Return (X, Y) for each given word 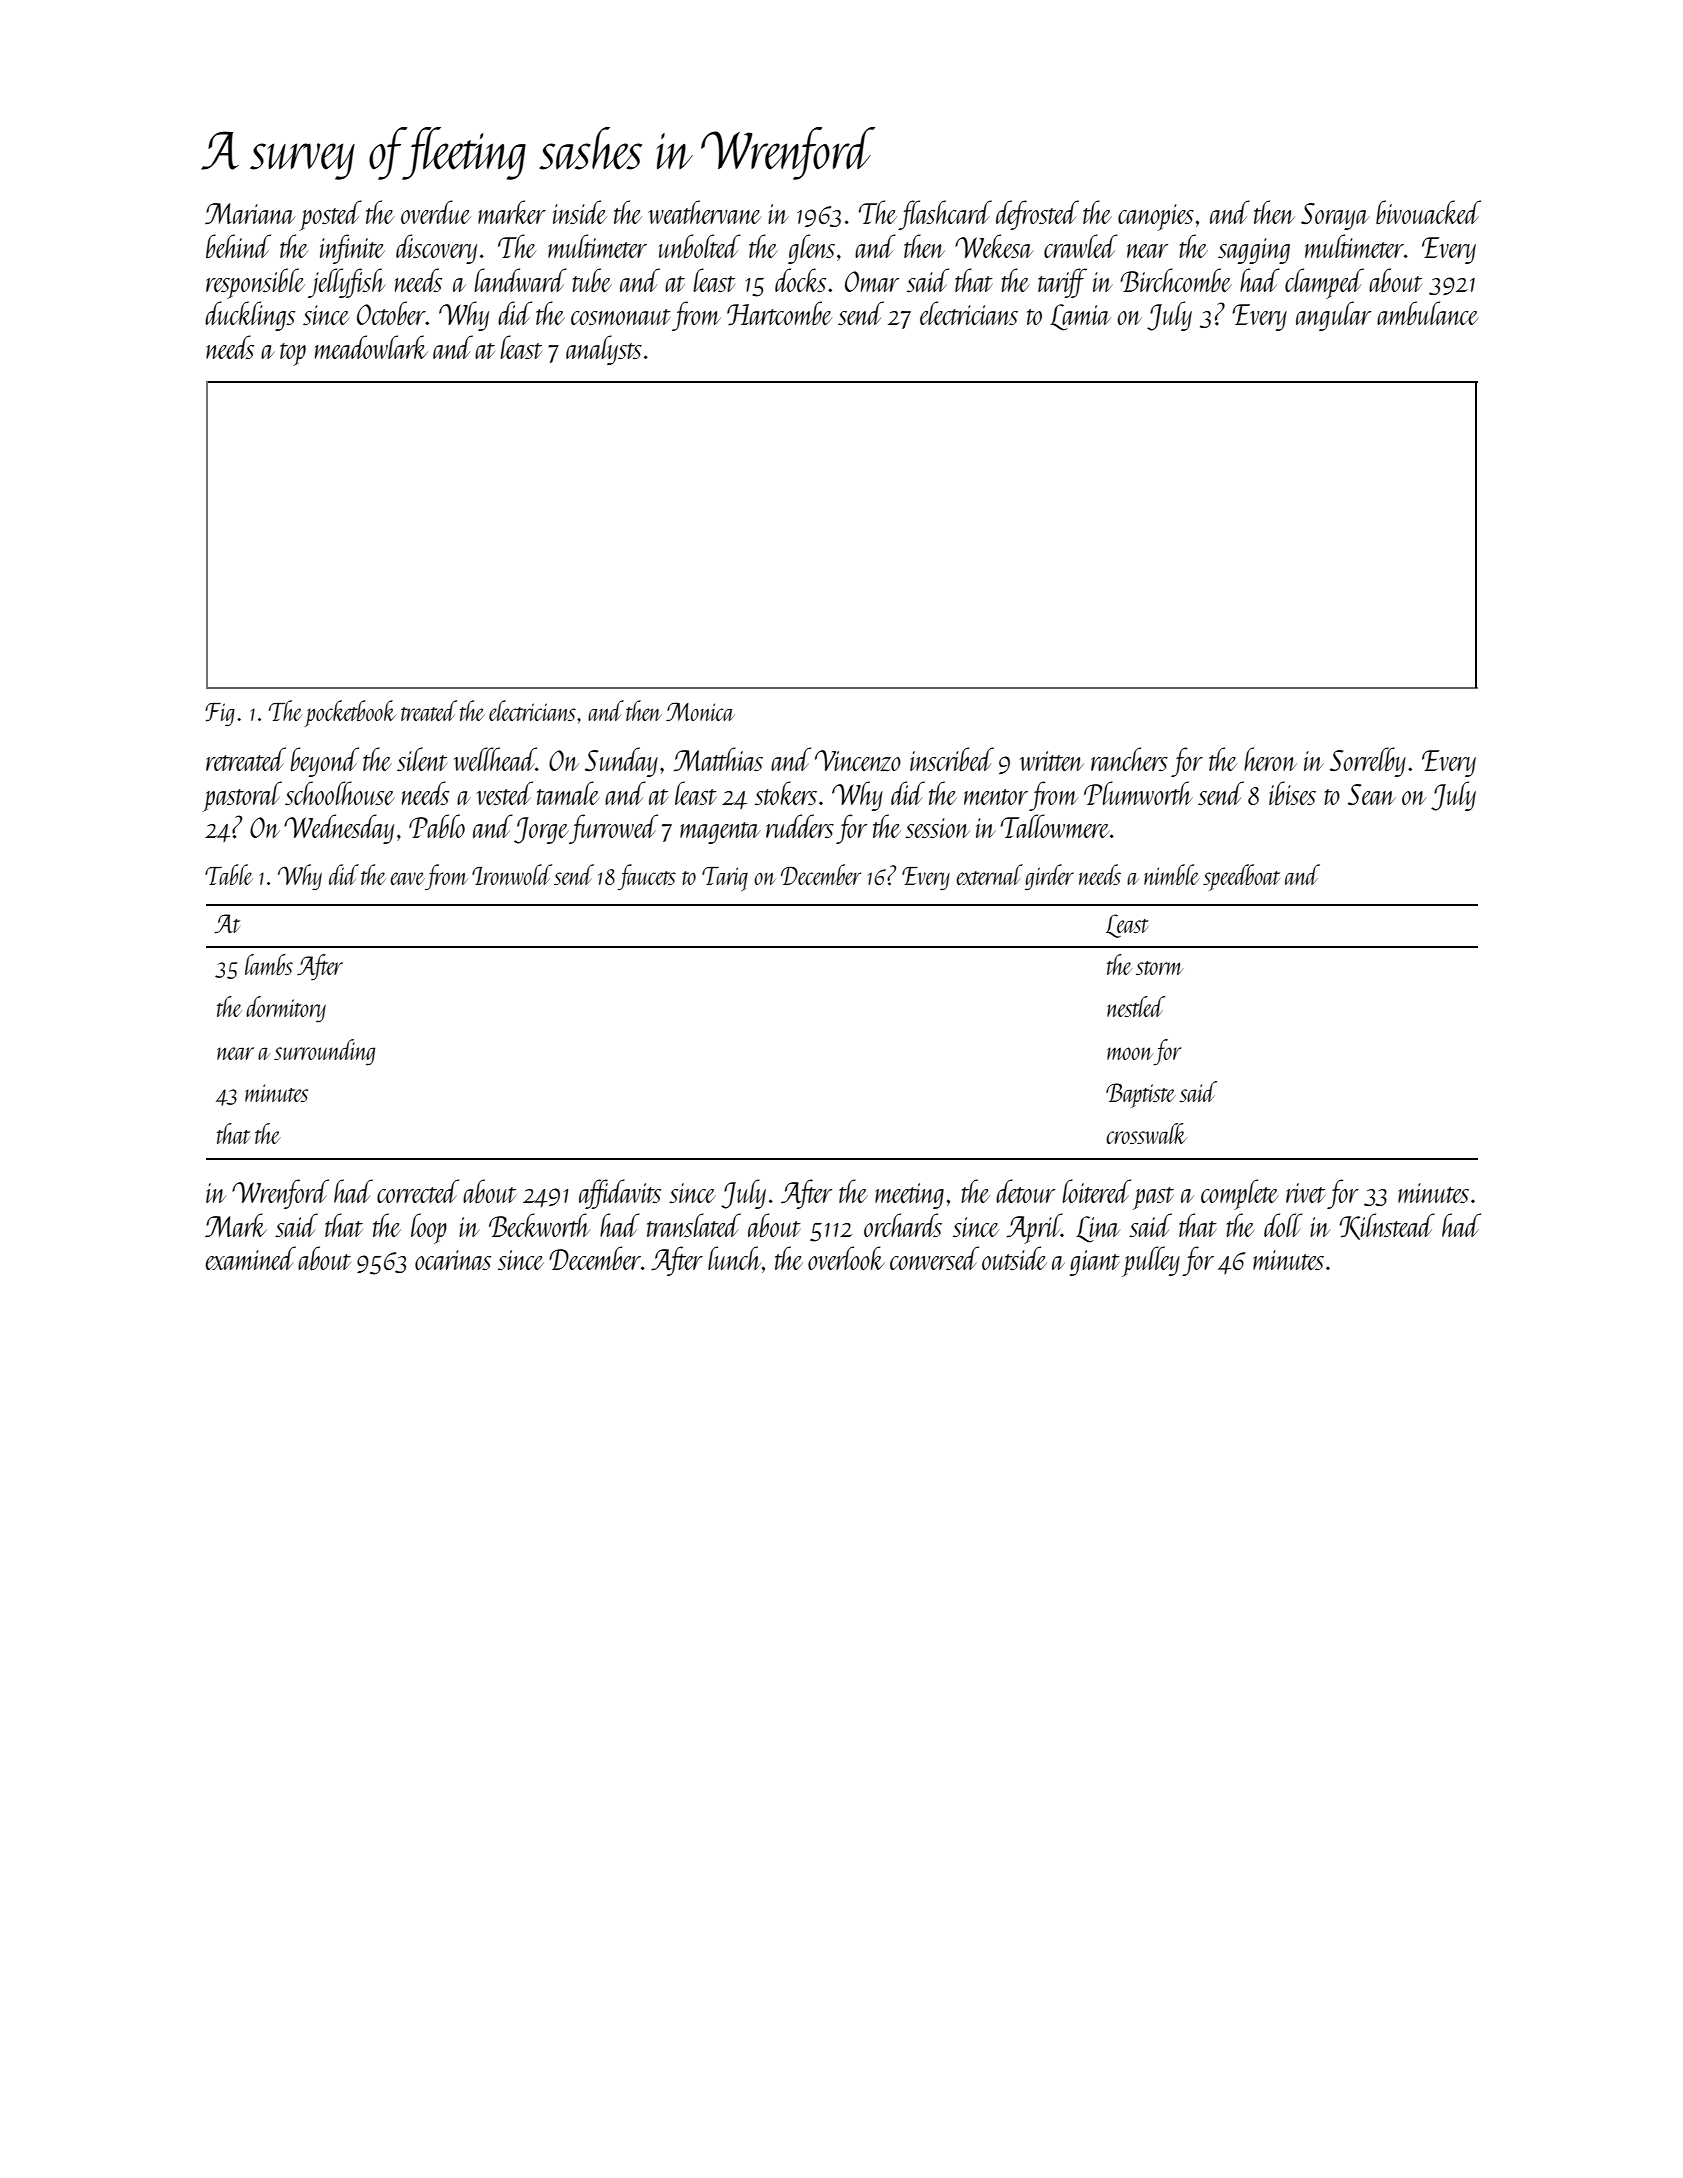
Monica (700, 711)
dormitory (286, 1009)
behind (238, 246)
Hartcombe (779, 313)
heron (1270, 759)
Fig (220, 714)
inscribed (952, 759)
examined (250, 1258)
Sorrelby (1368, 762)
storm (1160, 968)
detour (1025, 1191)
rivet (1305, 1193)
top (293, 354)
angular (1333, 316)
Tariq (725, 879)
